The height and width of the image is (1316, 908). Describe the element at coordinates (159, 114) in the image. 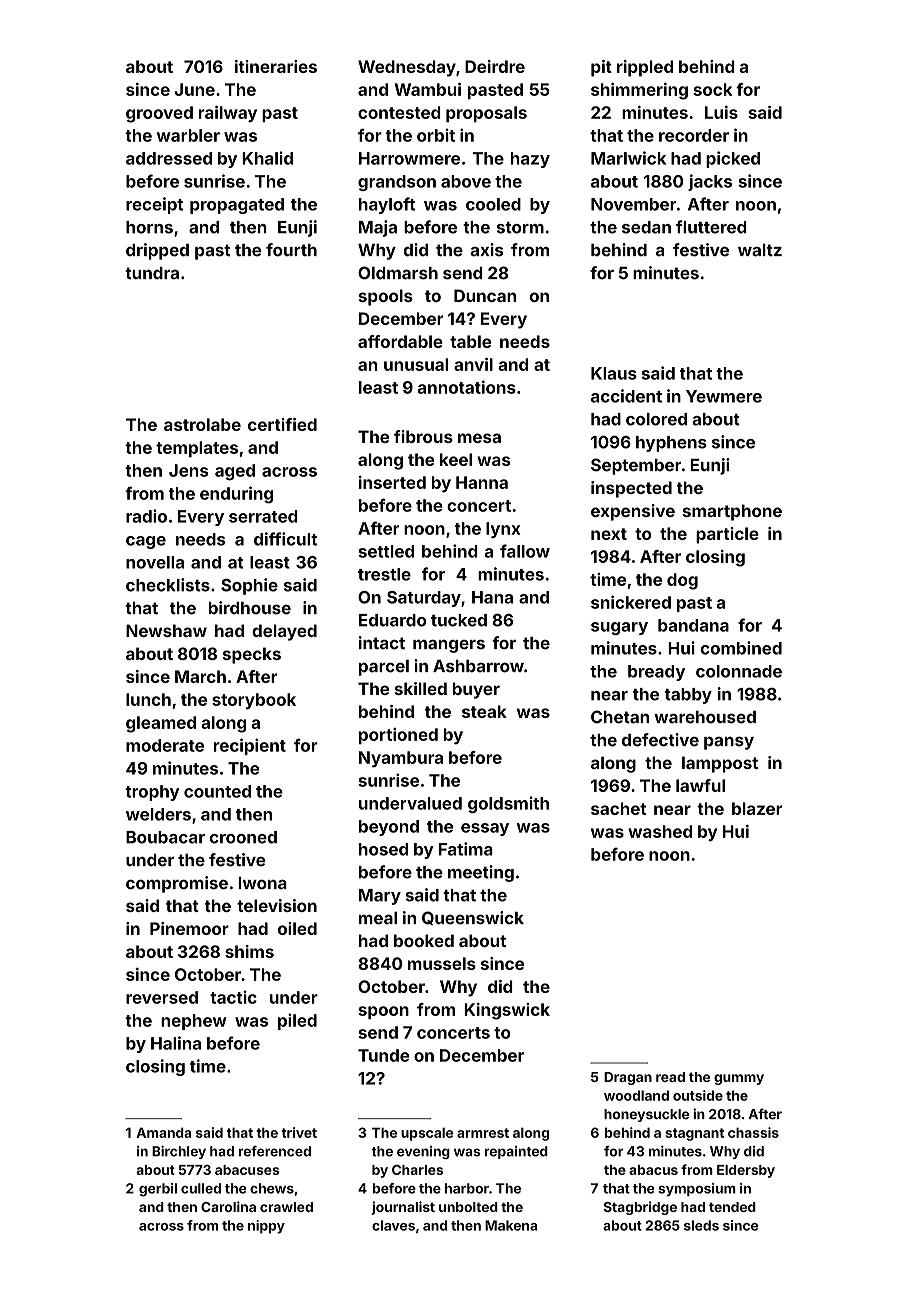

I see `grooved` at that location.
